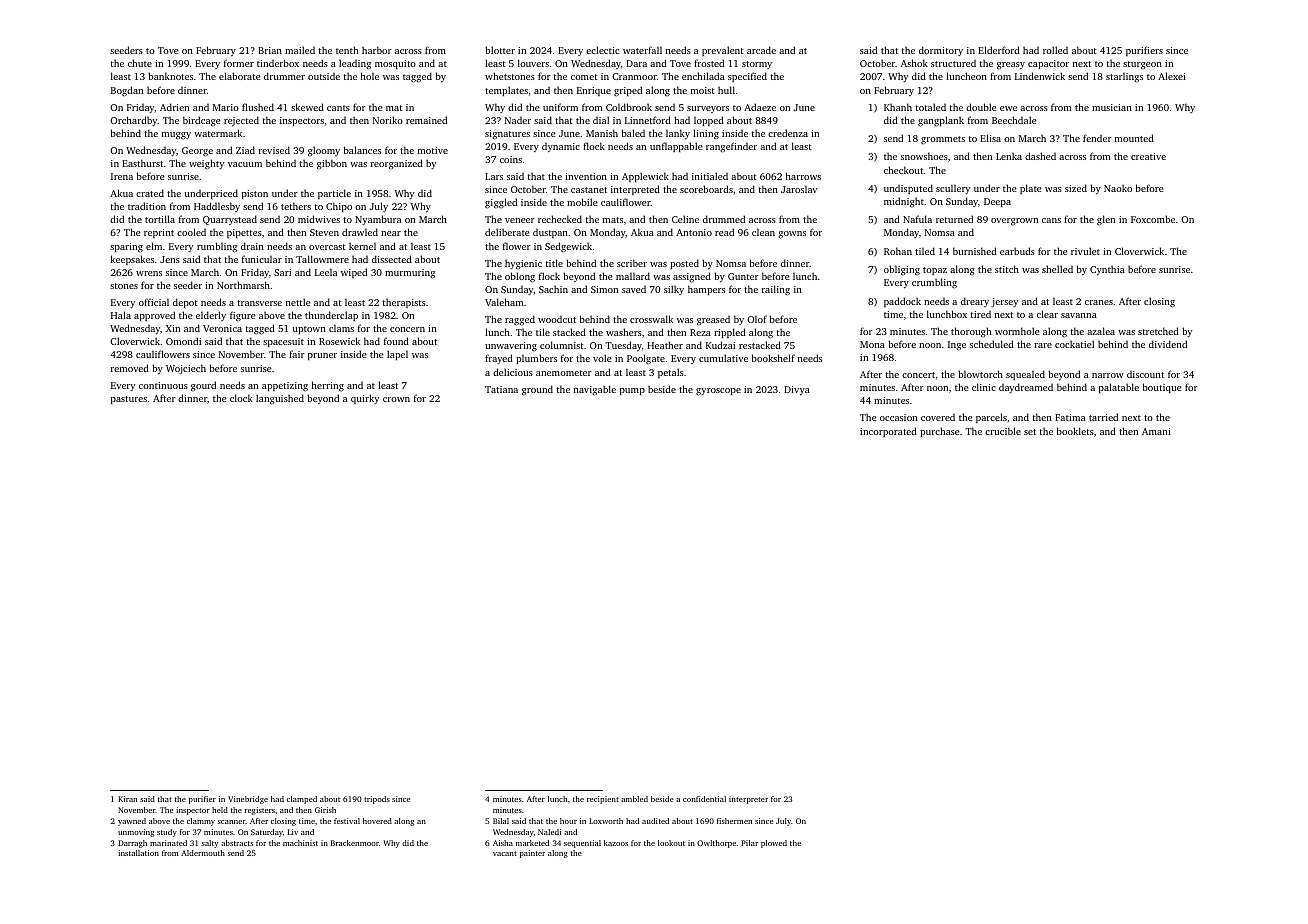 This image has width=1308, height=924. What do you see at coordinates (127, 91) in the image?
I see `Bogdan` at bounding box center [127, 91].
